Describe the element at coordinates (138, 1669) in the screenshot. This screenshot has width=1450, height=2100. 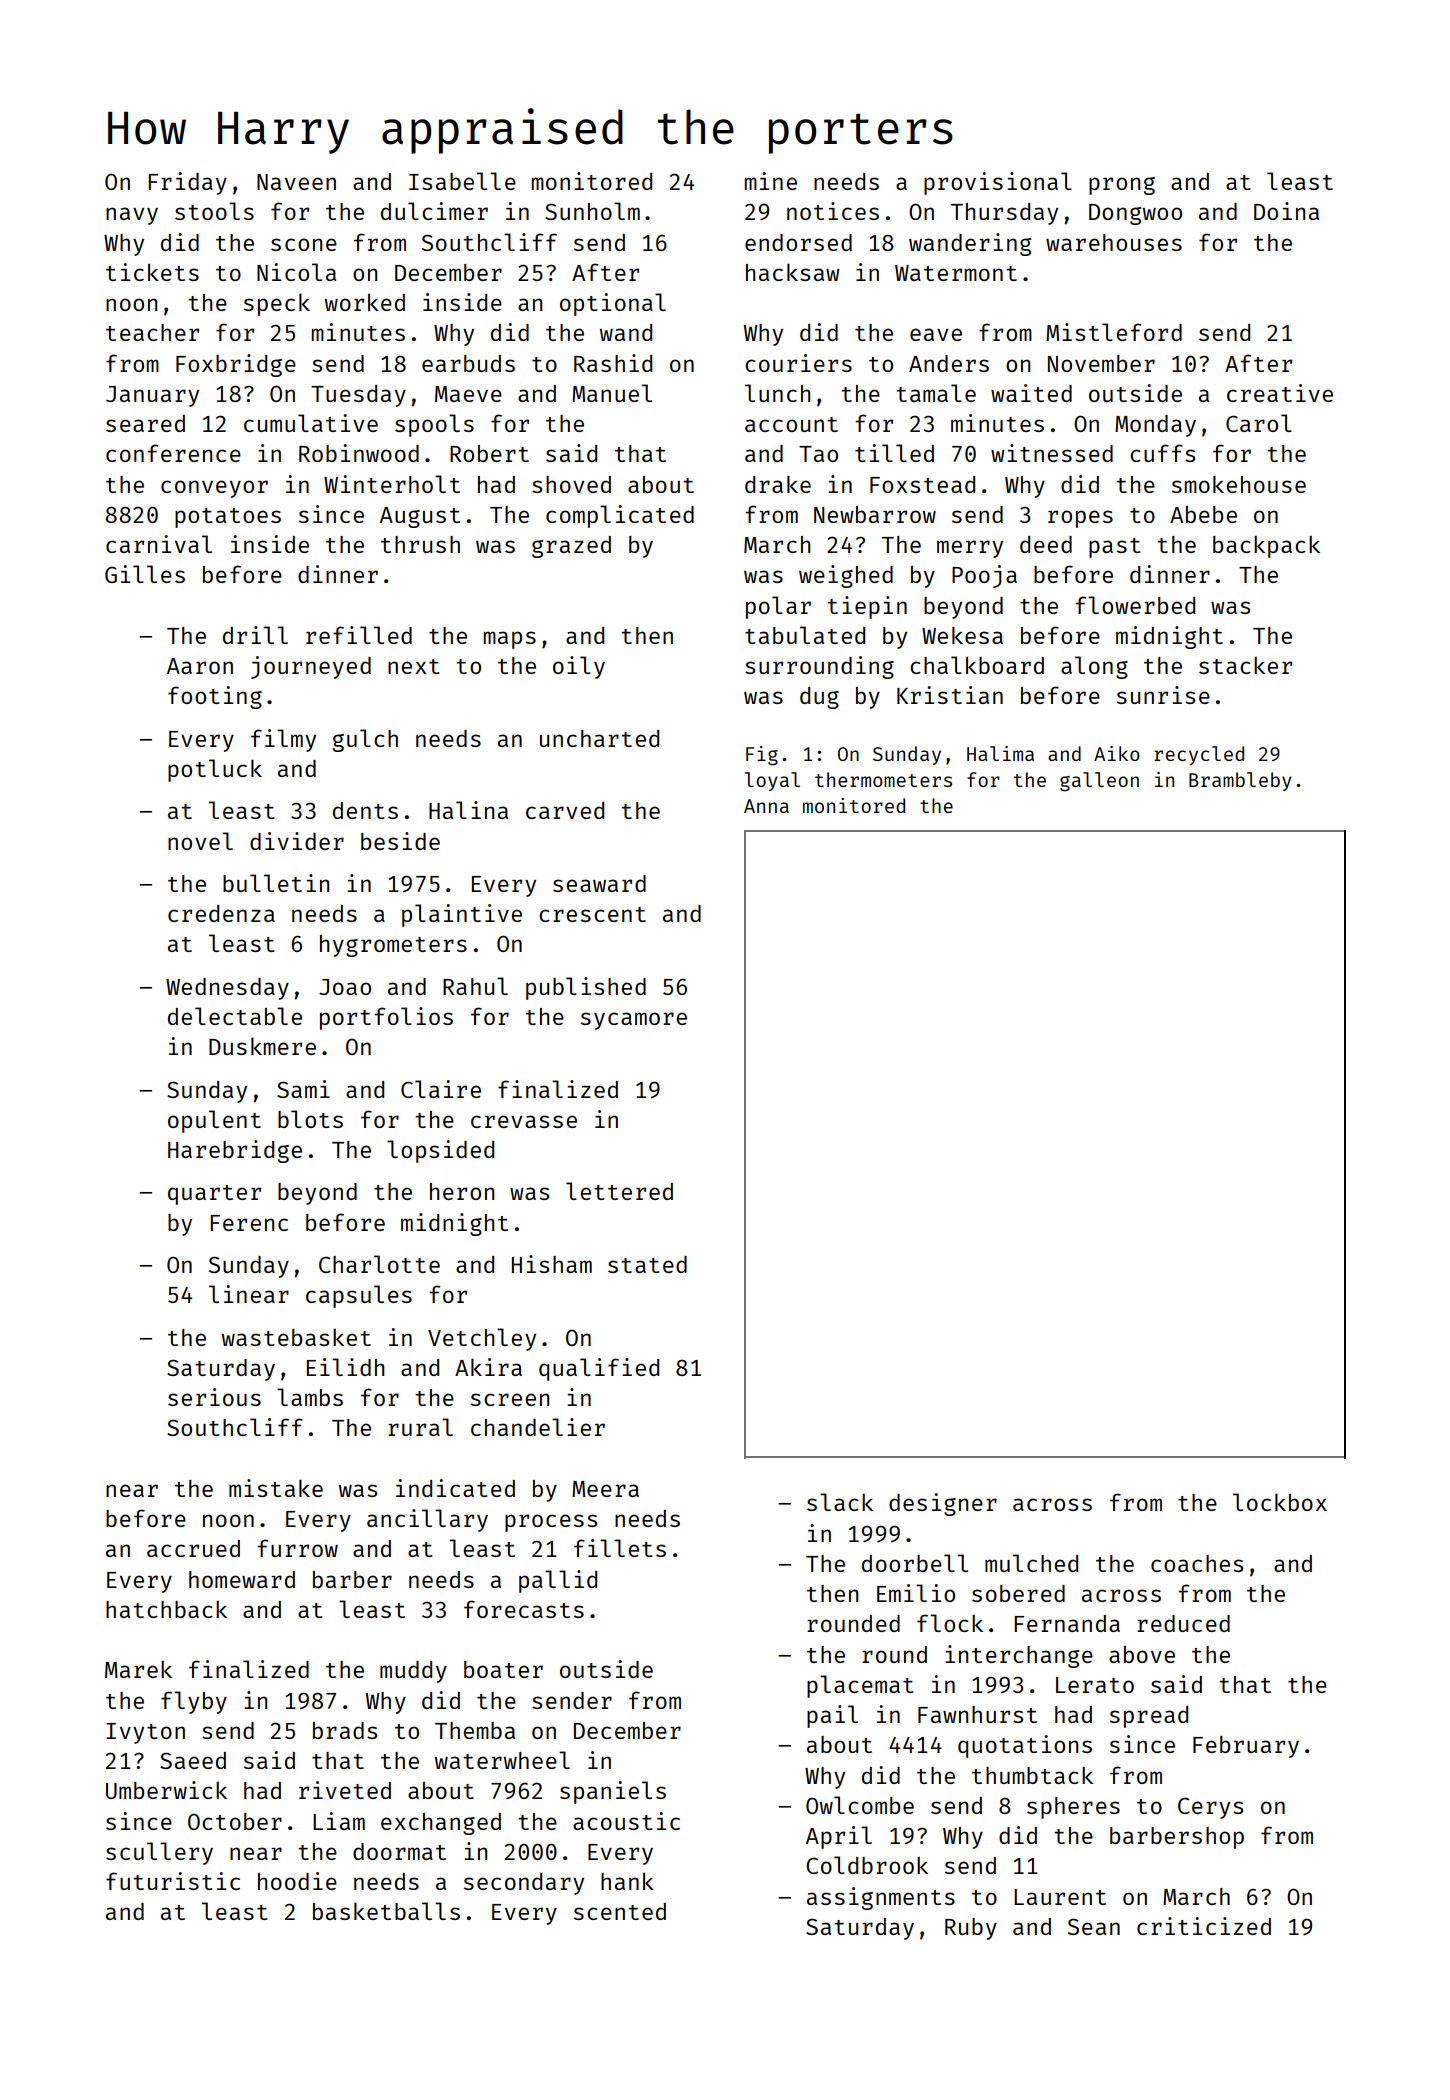
I see `Marek` at that location.
